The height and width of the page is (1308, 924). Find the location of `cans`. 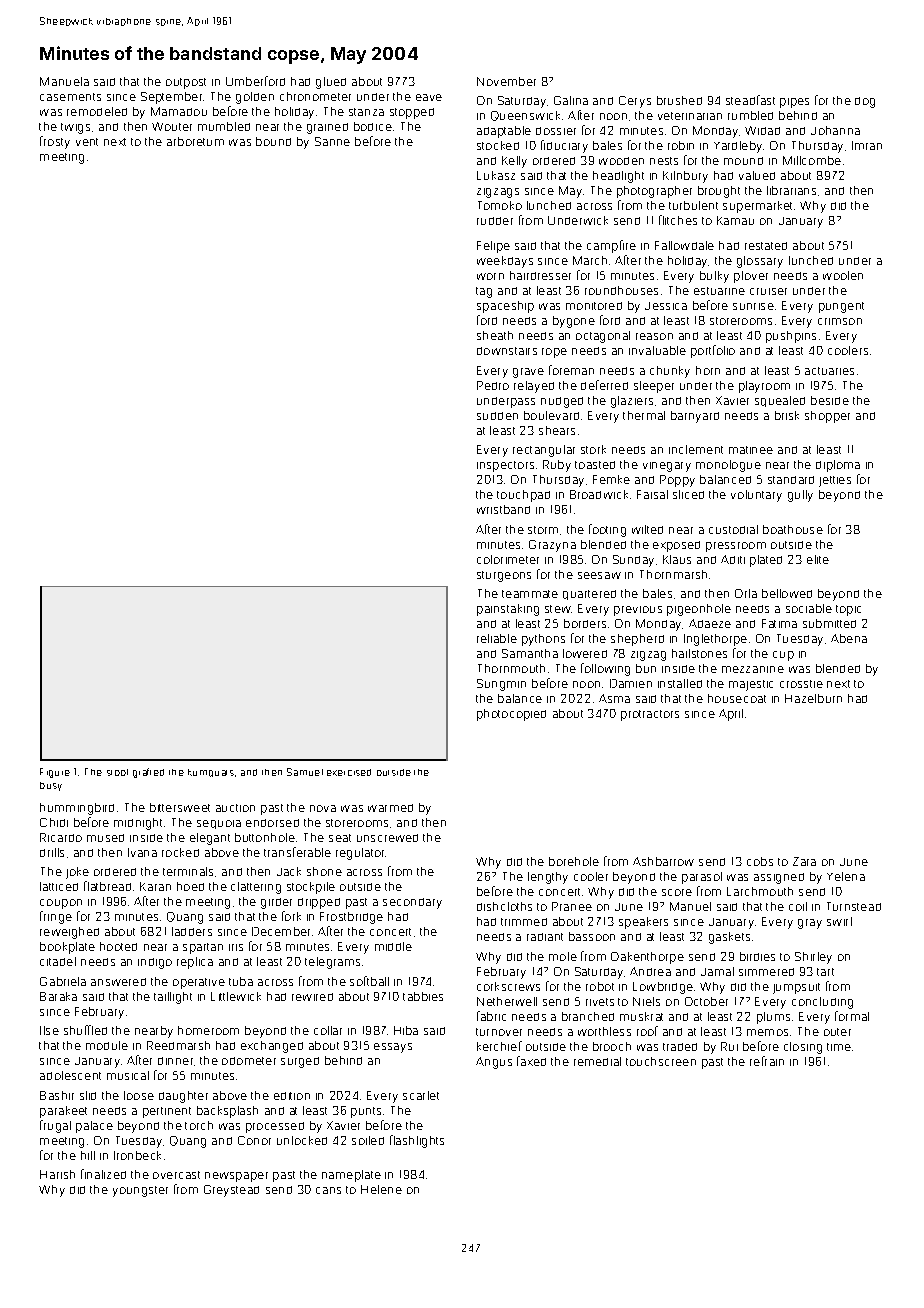

cans is located at coordinates (328, 1190).
